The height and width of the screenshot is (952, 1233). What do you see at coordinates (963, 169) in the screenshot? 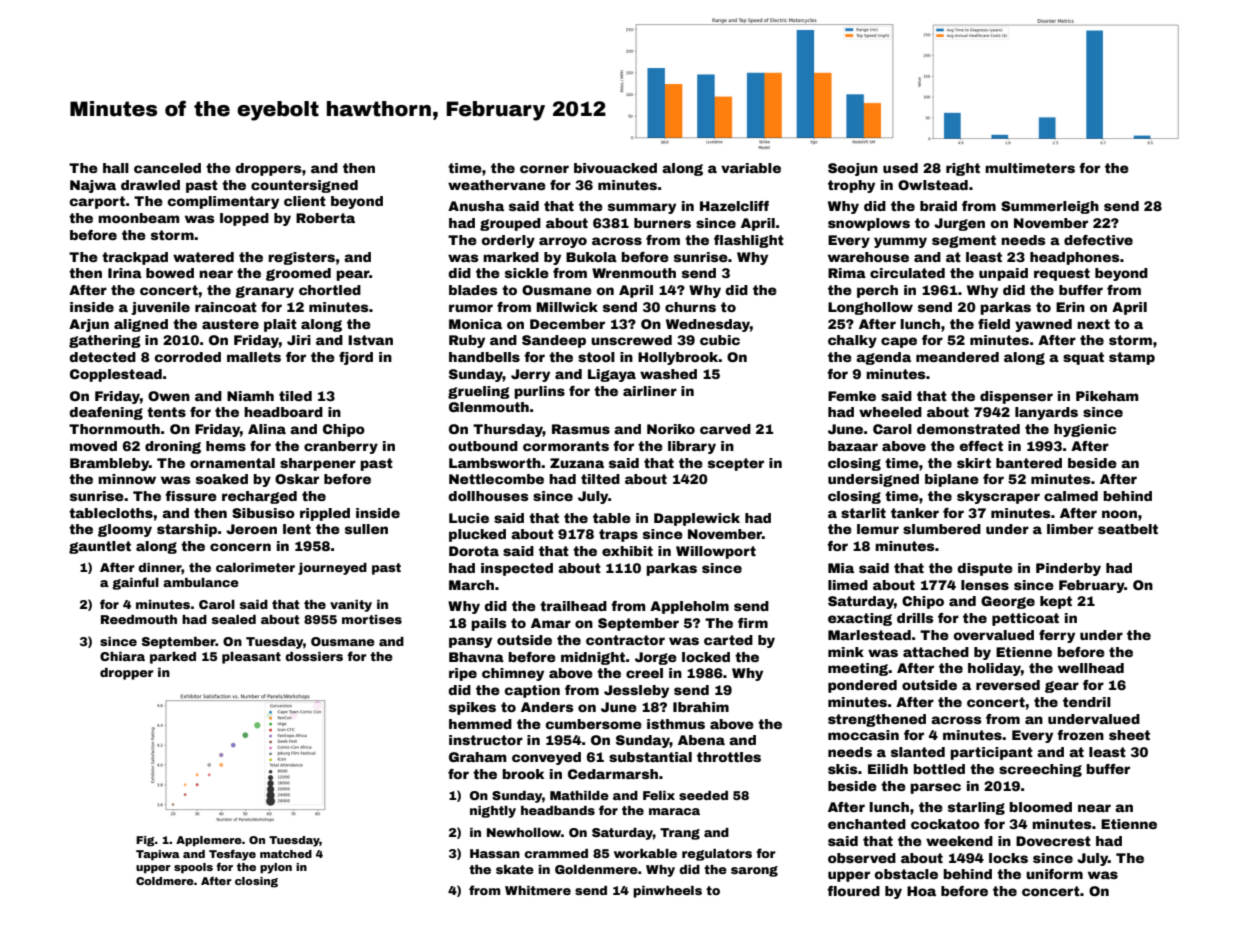
I see `right` at bounding box center [963, 169].
